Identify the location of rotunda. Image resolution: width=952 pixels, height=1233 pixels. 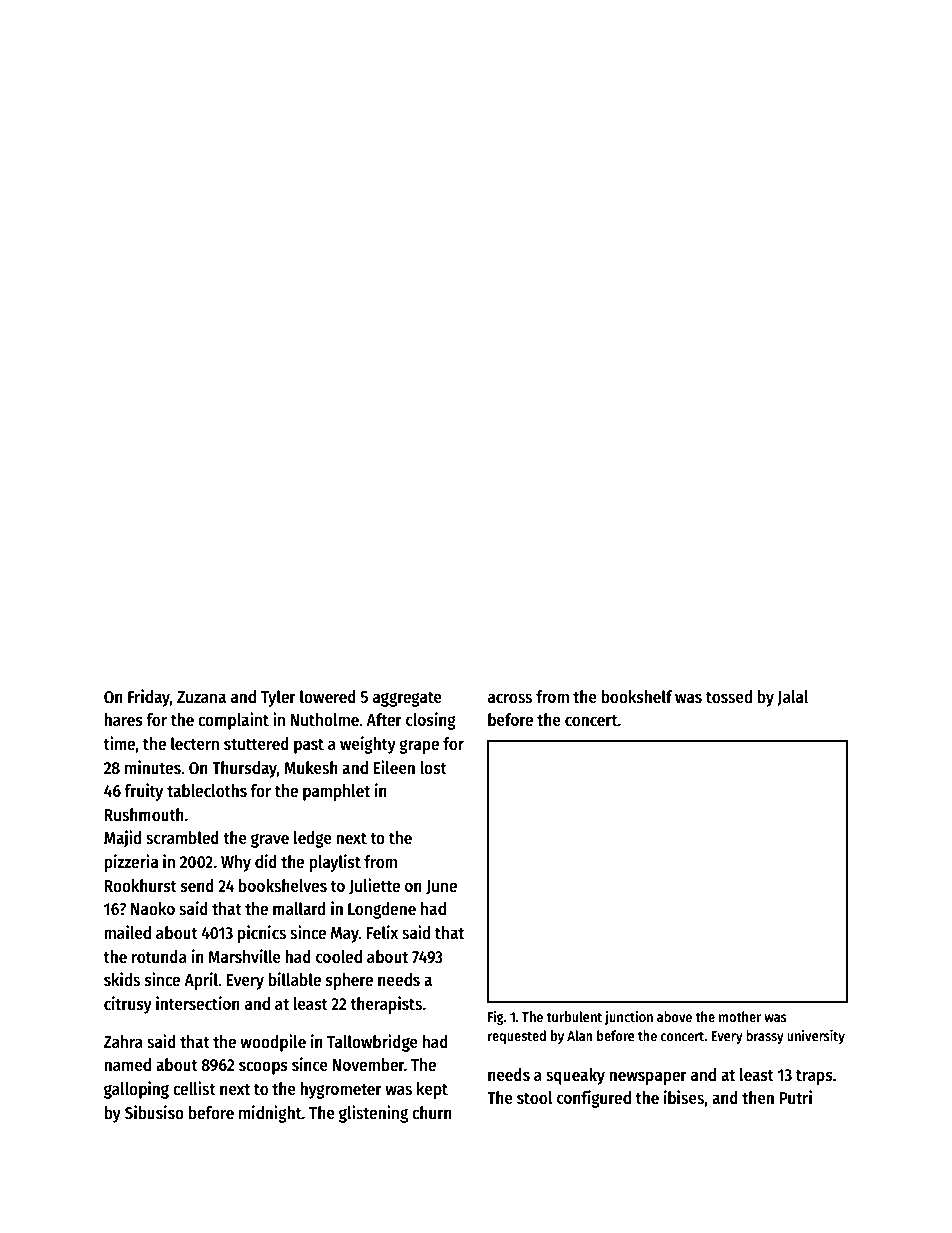
(159, 957).
